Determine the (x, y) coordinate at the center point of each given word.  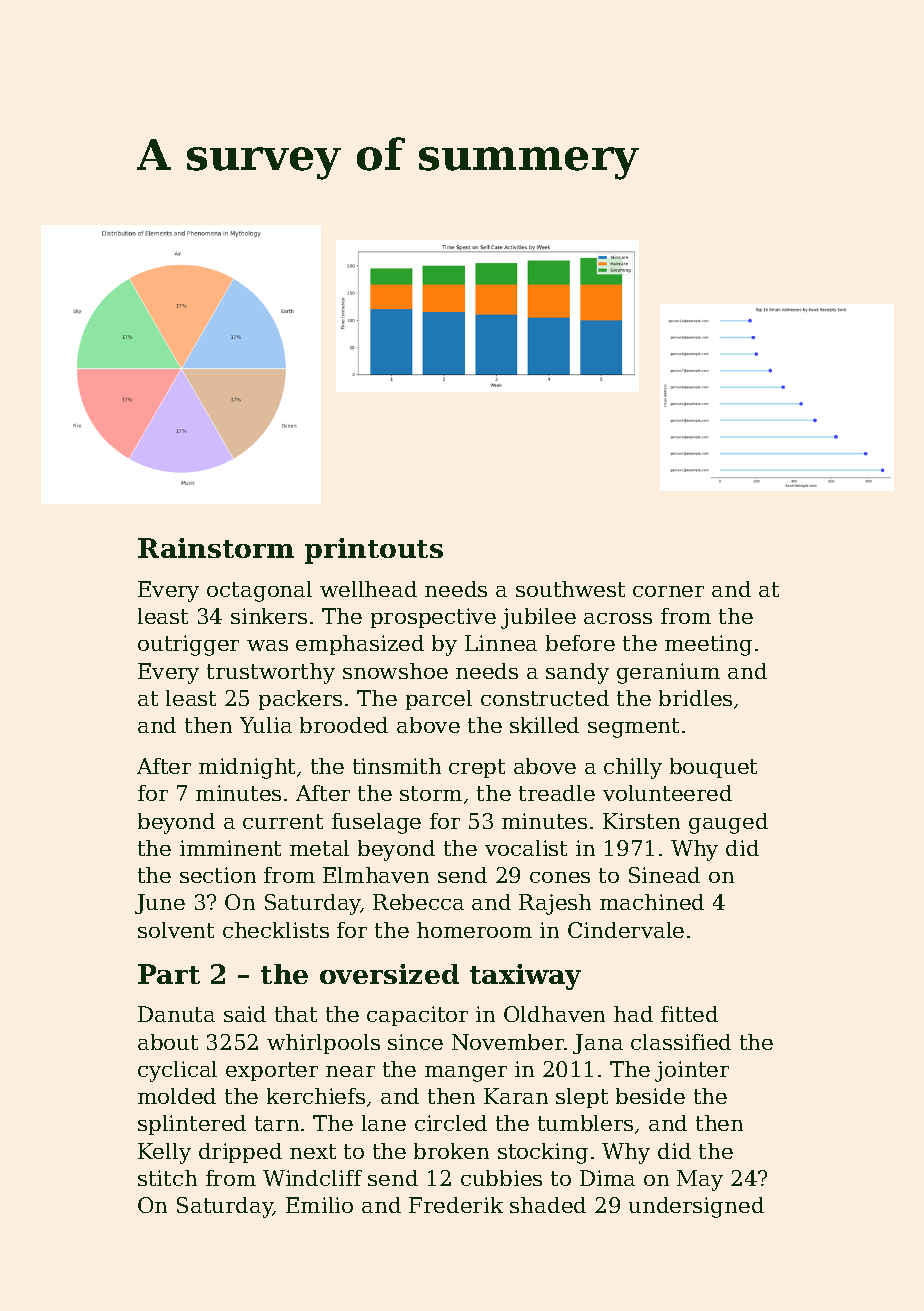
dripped (240, 1153)
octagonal (259, 591)
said (245, 1014)
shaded (548, 1205)
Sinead (664, 875)
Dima (607, 1178)
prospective (433, 618)
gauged (728, 823)
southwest (570, 589)
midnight (247, 768)
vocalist (526, 848)
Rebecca (418, 902)
